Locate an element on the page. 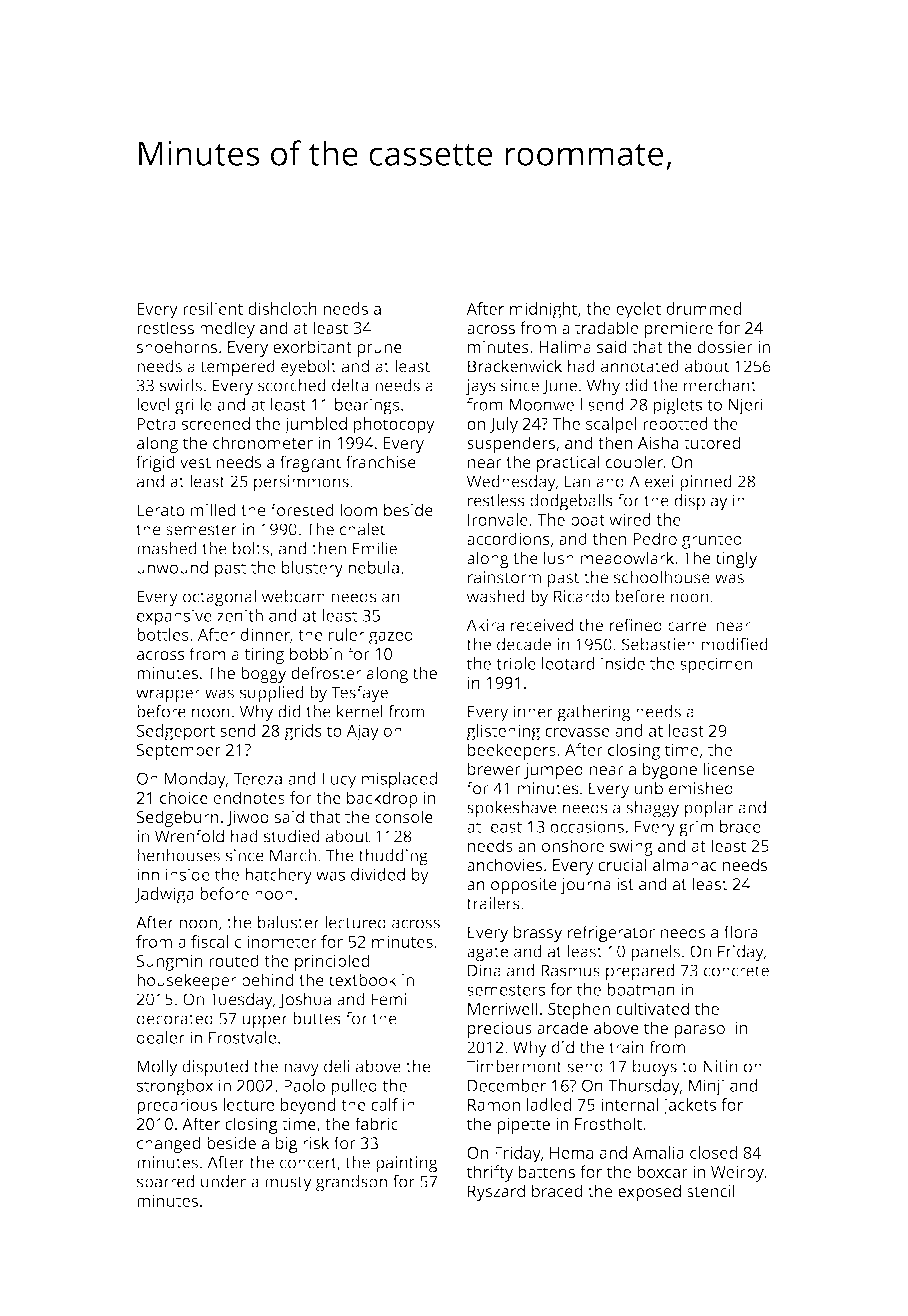  drummed is located at coordinates (703, 308).
